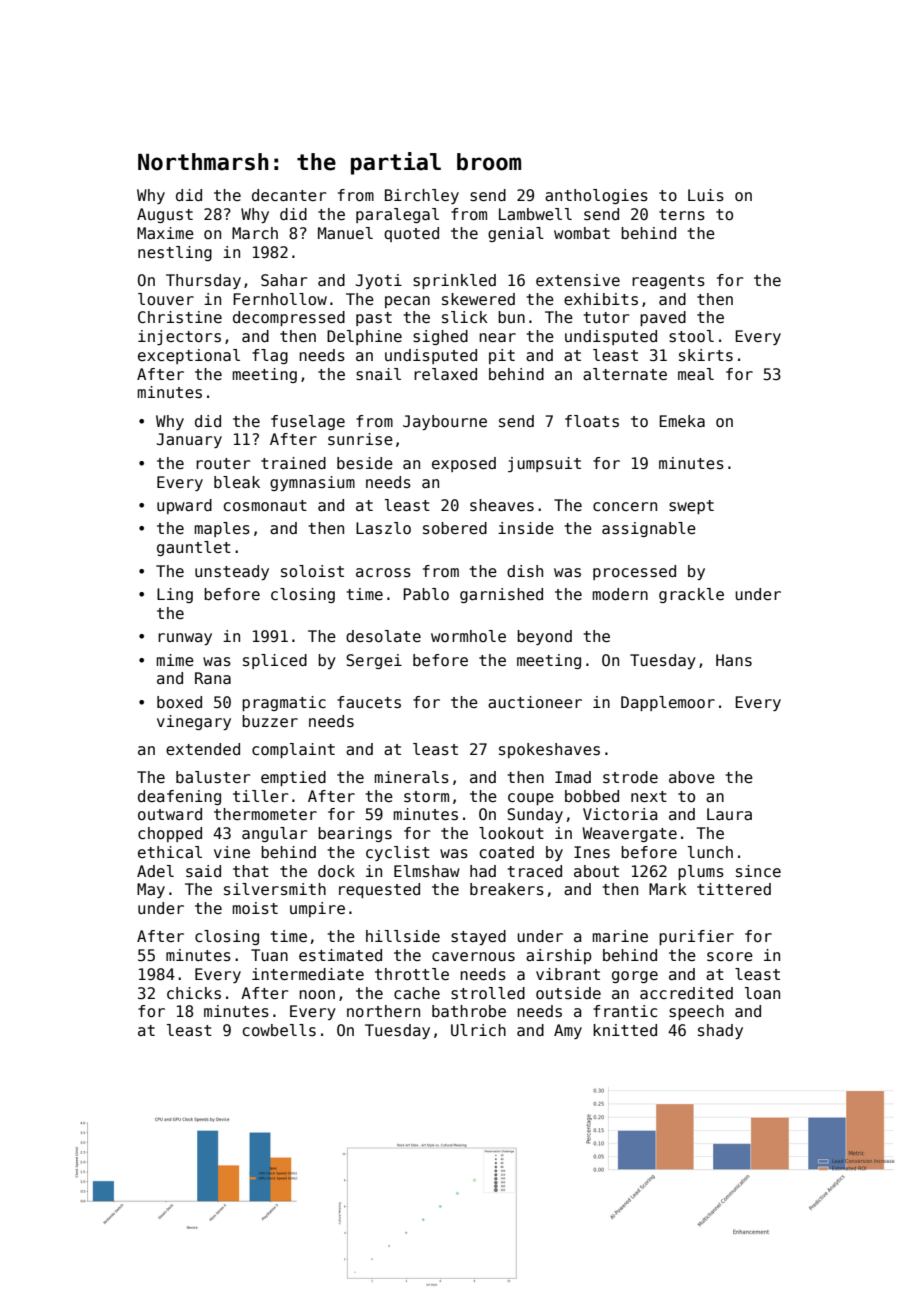  What do you see at coordinates (706, 195) in the image?
I see `Luis` at bounding box center [706, 195].
